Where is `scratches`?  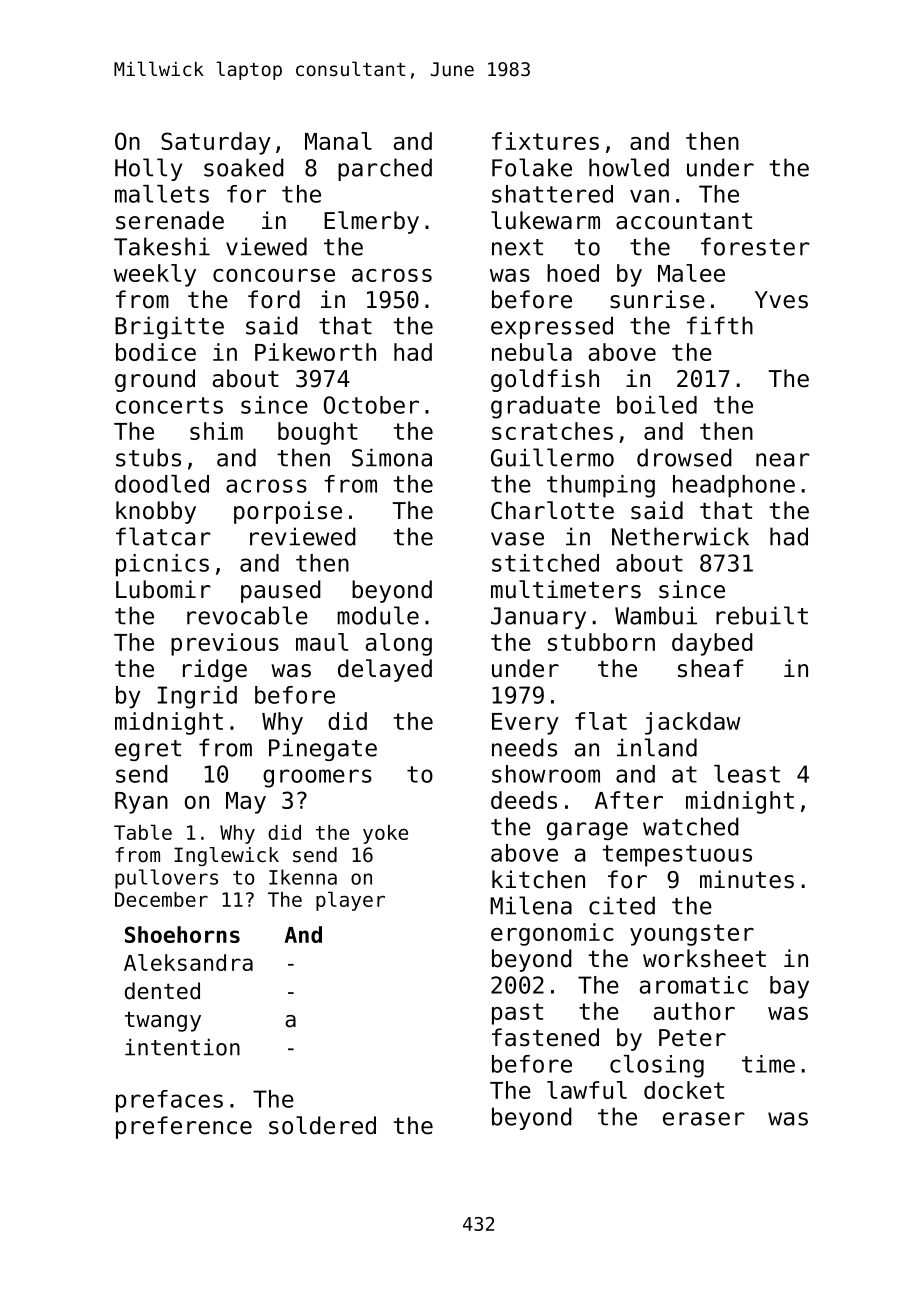
scratches is located at coordinates (552, 431).
